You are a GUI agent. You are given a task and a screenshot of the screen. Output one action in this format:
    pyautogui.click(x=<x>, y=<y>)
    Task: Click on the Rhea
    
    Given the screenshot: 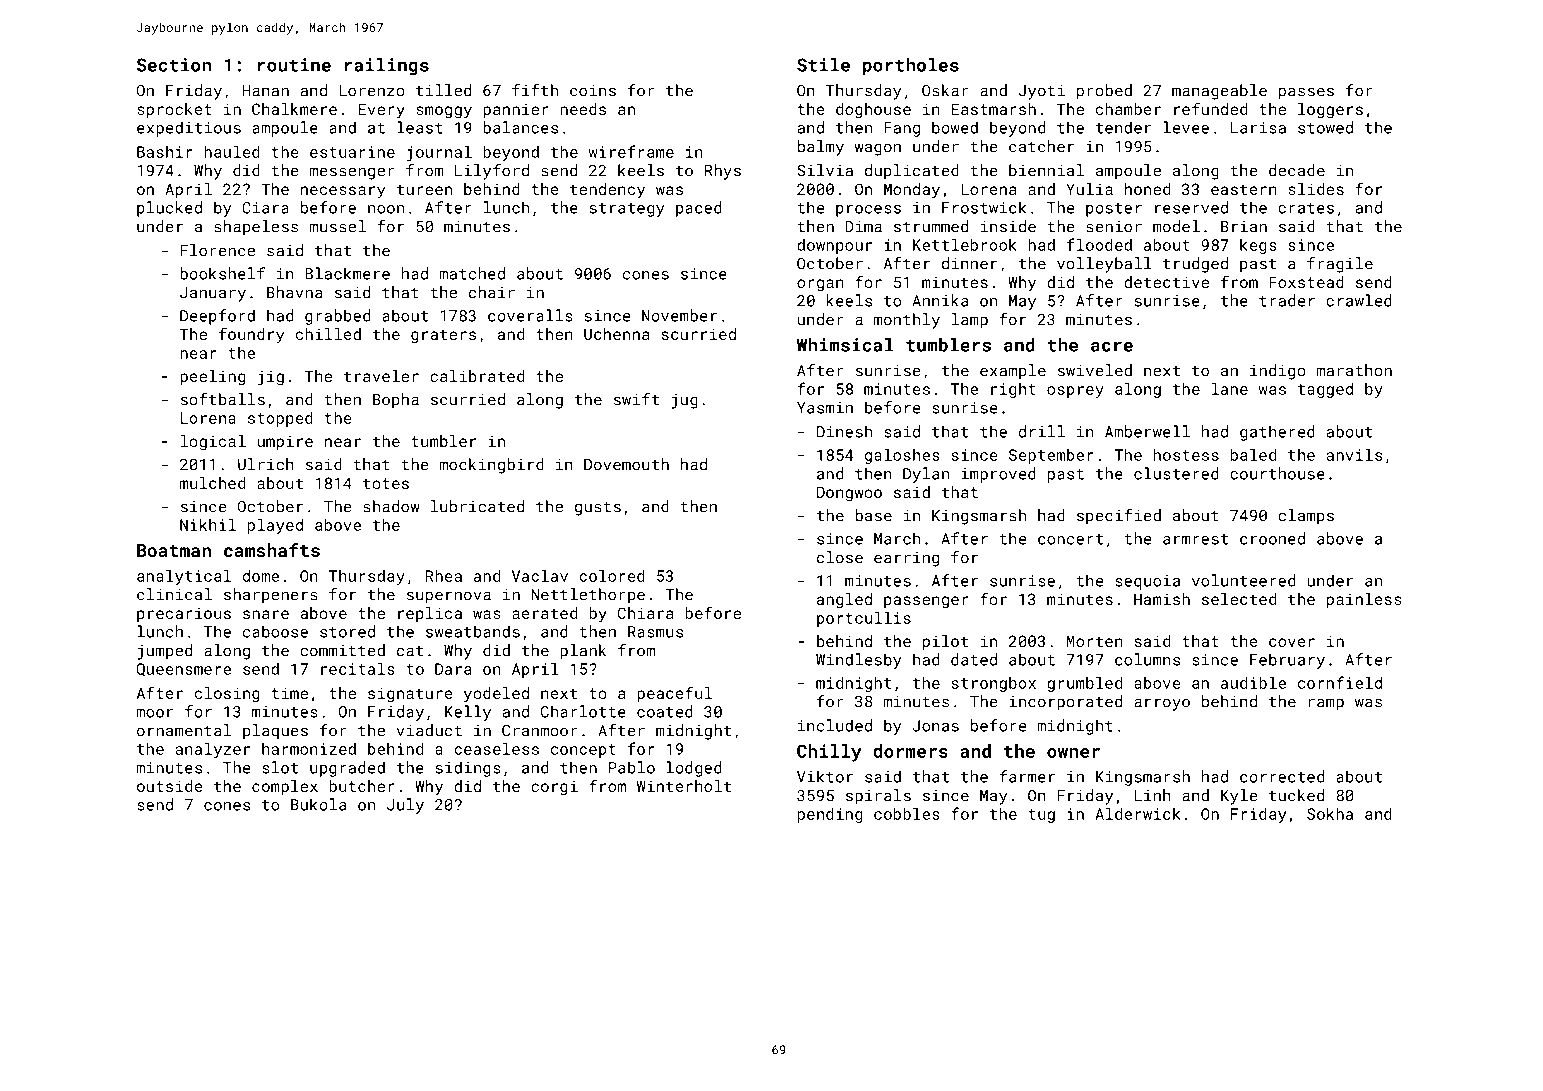 What is the action you would take?
    pyautogui.click(x=444, y=575)
